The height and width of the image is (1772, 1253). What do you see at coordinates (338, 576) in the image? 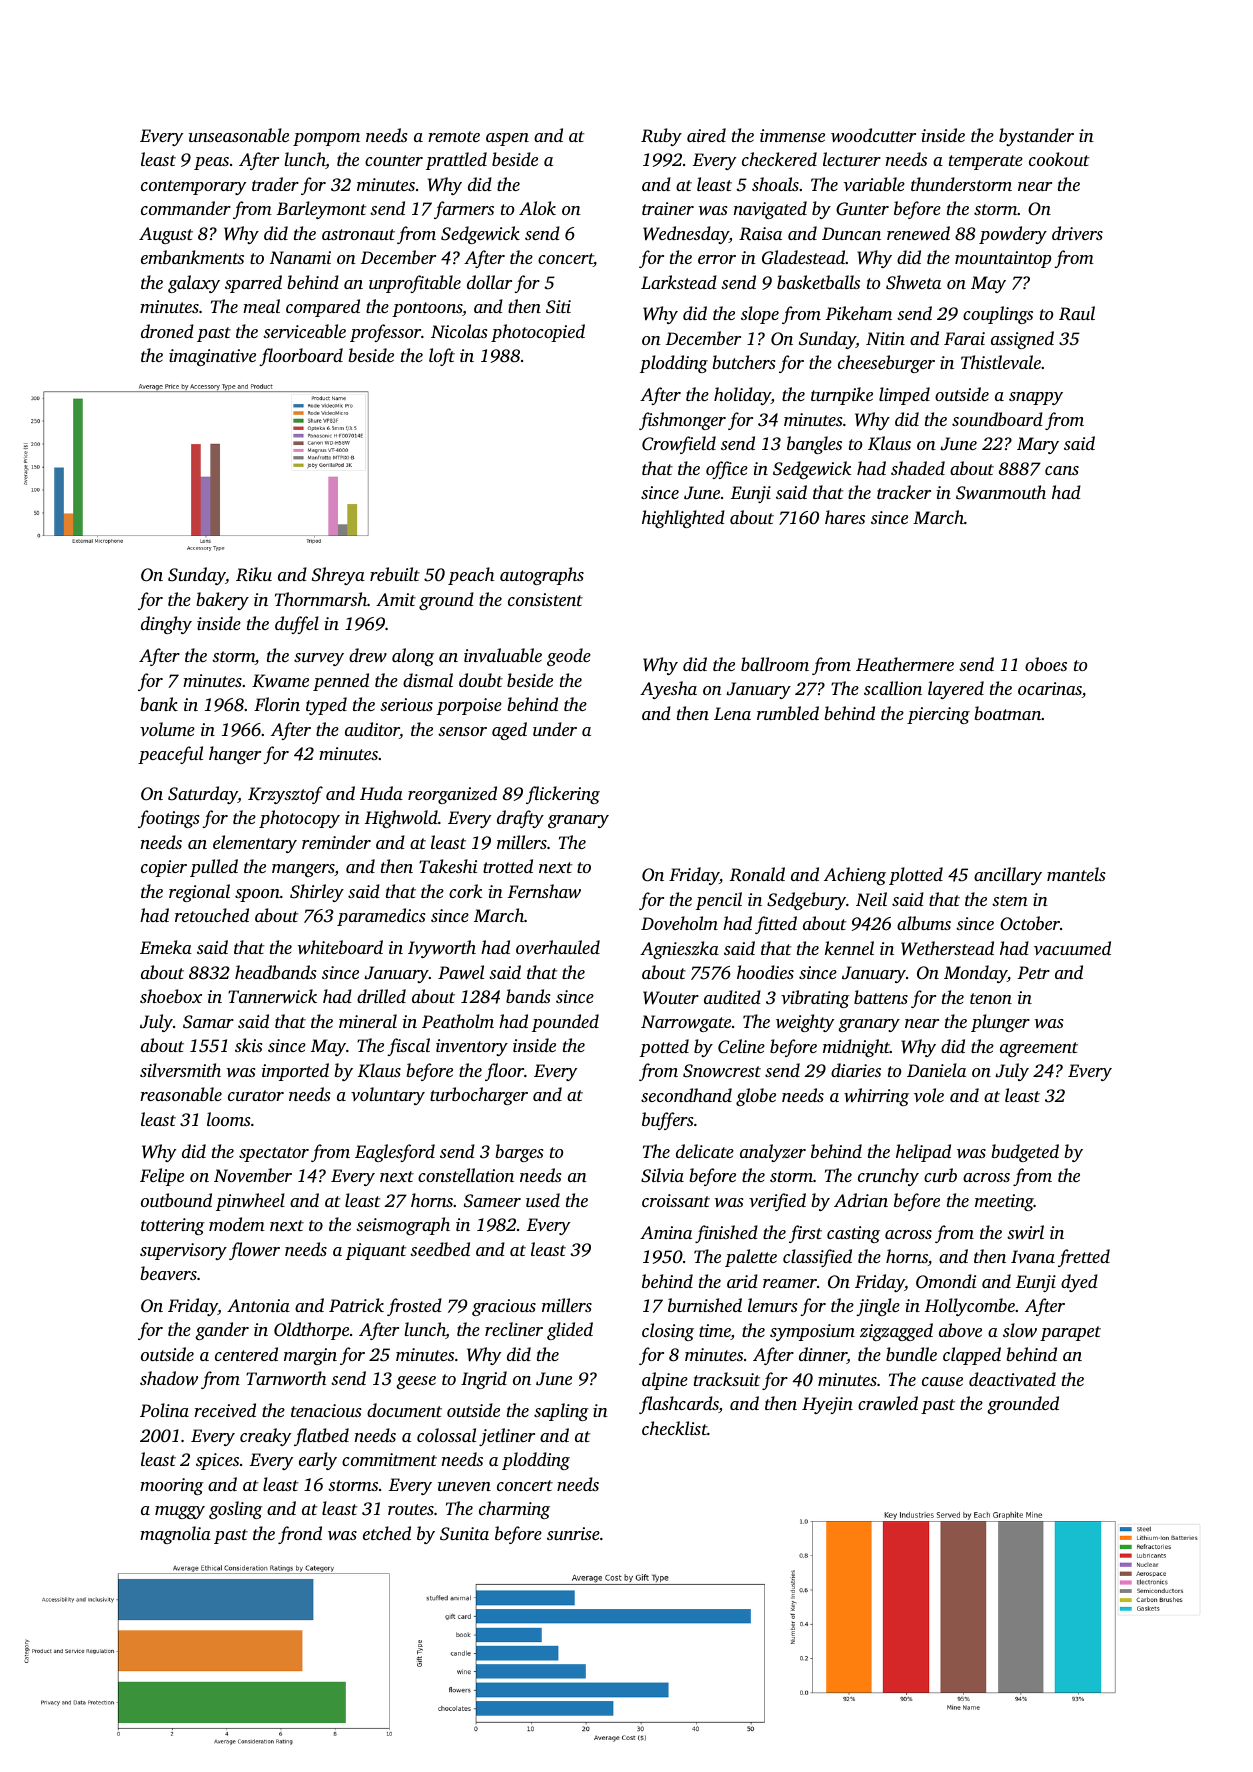
I see `Shreya` at bounding box center [338, 576].
